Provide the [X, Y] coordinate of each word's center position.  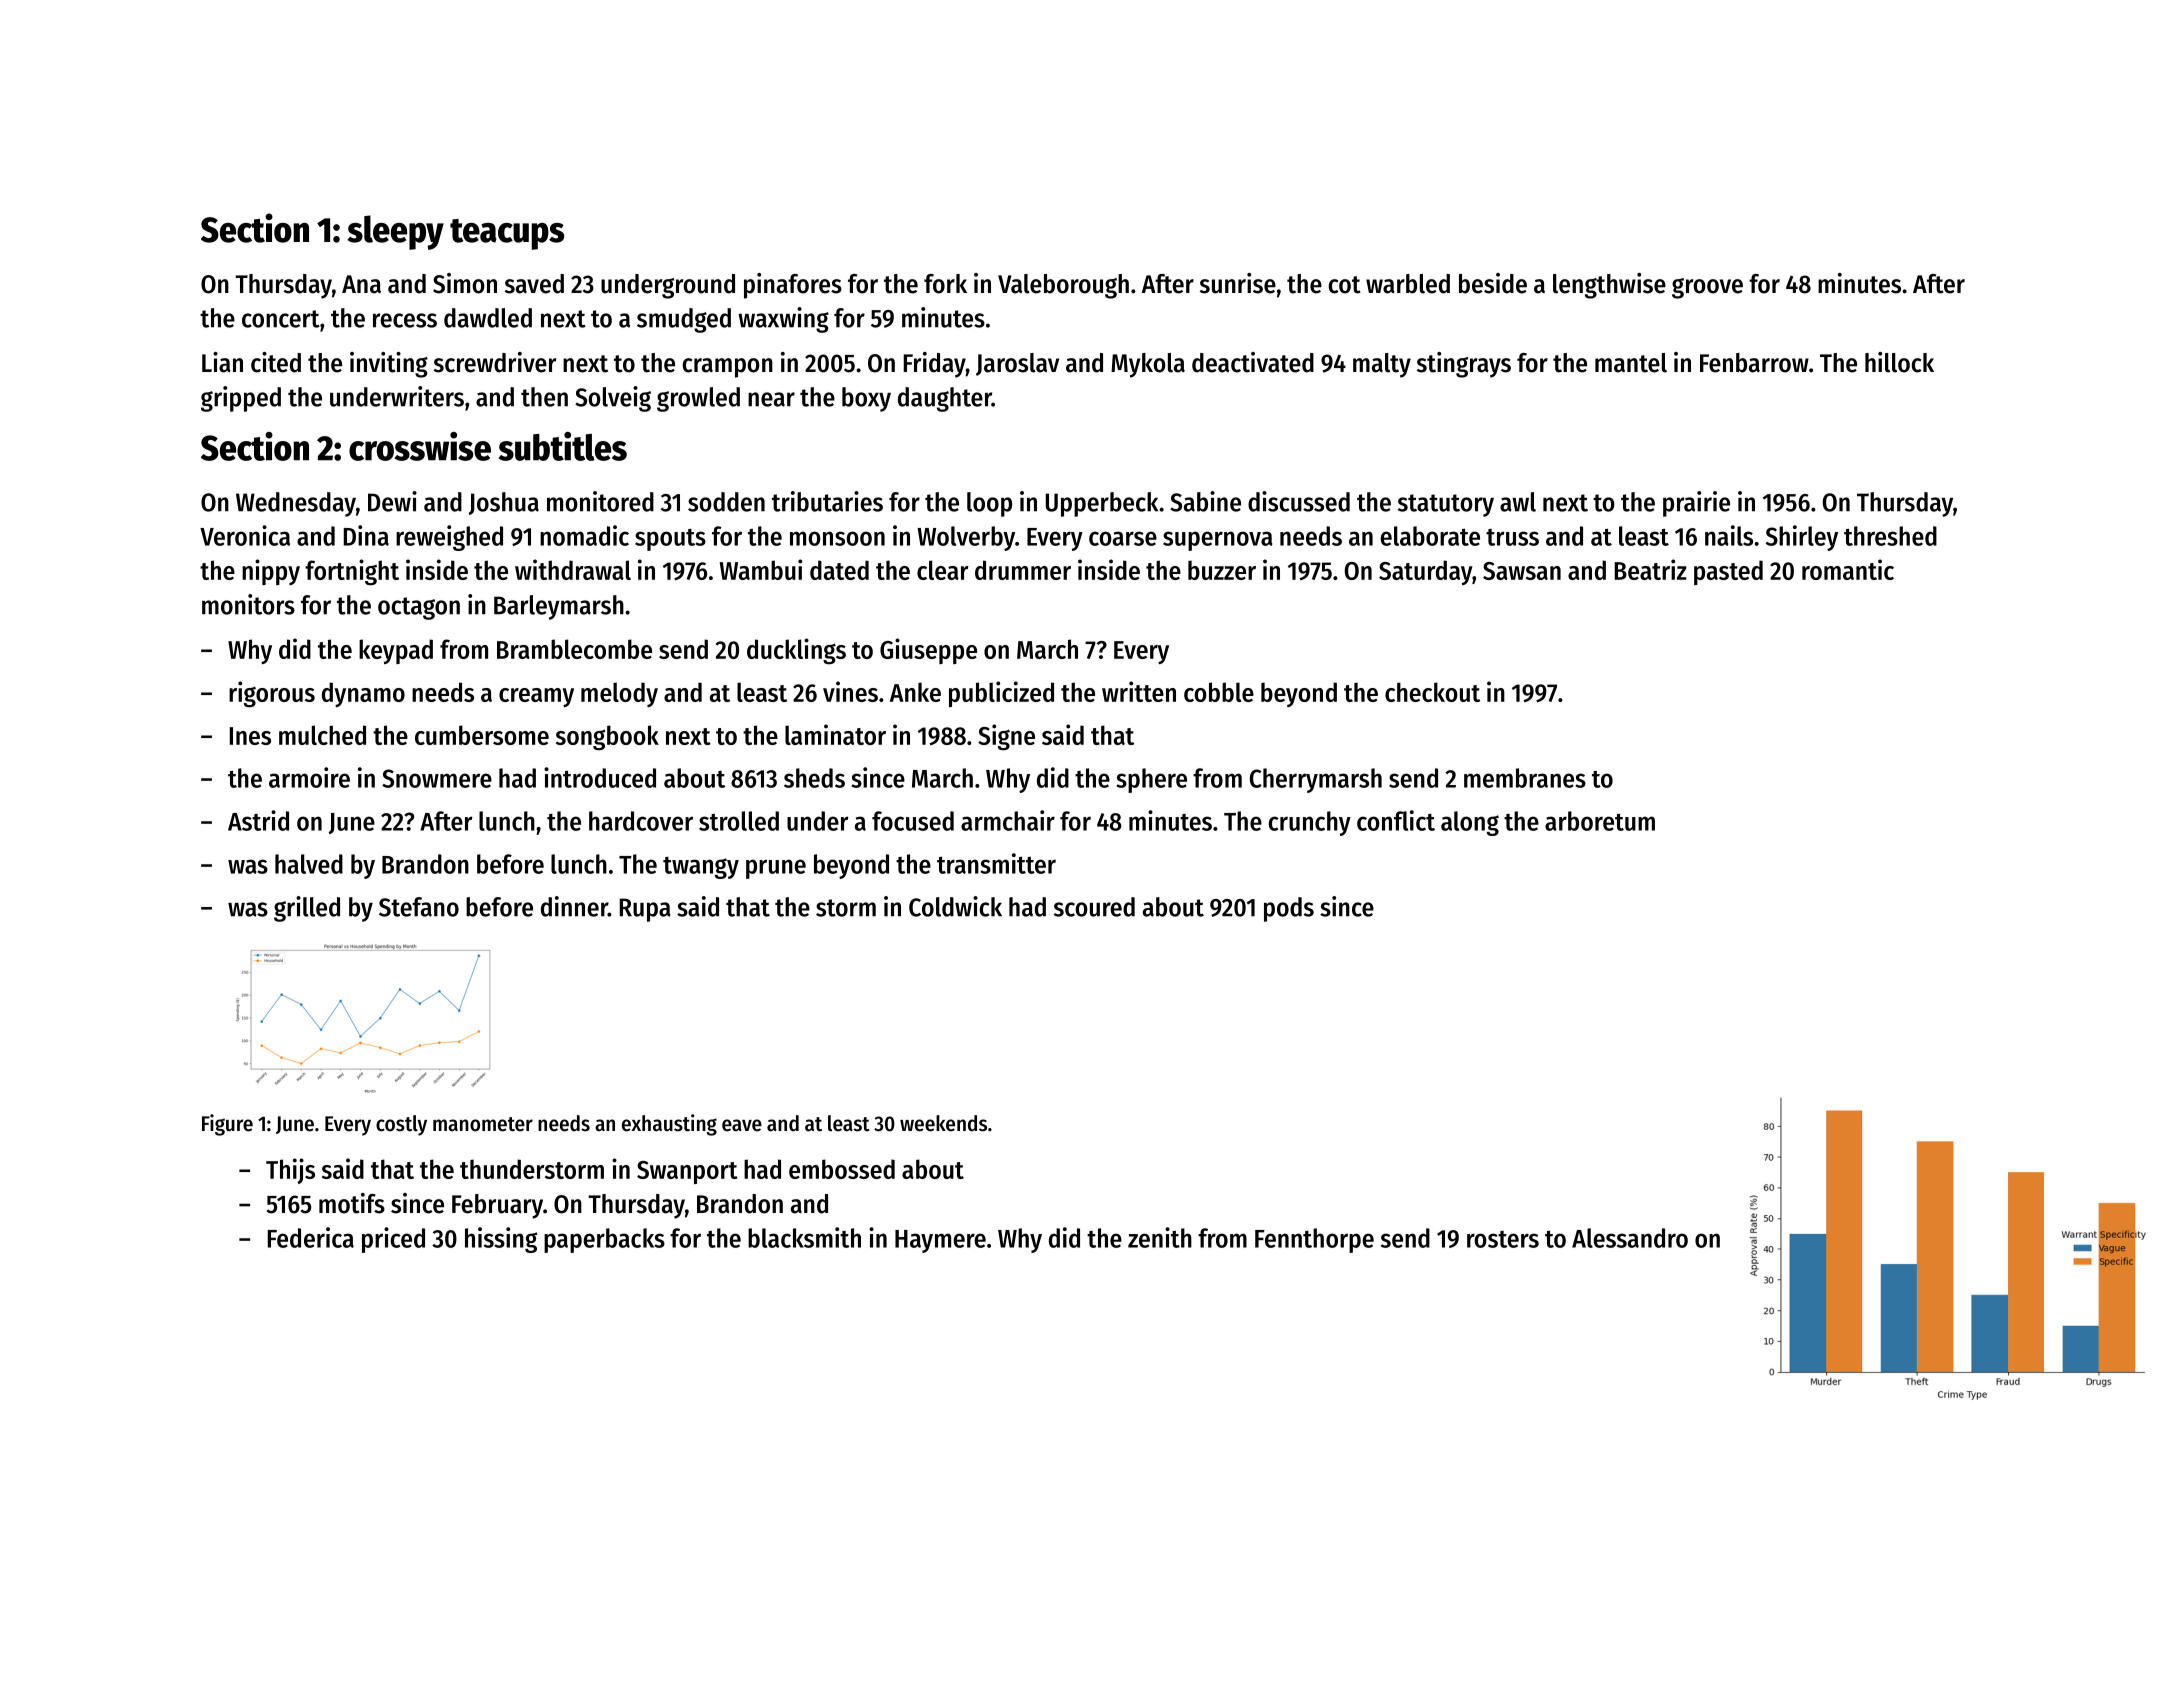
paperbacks [604, 1240]
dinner [574, 906]
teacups [507, 234]
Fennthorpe [1314, 1240]
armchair [1008, 820]
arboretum [1600, 821]
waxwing [783, 320]
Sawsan [1522, 571]
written [1139, 691]
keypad [396, 651]
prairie [1696, 504]
